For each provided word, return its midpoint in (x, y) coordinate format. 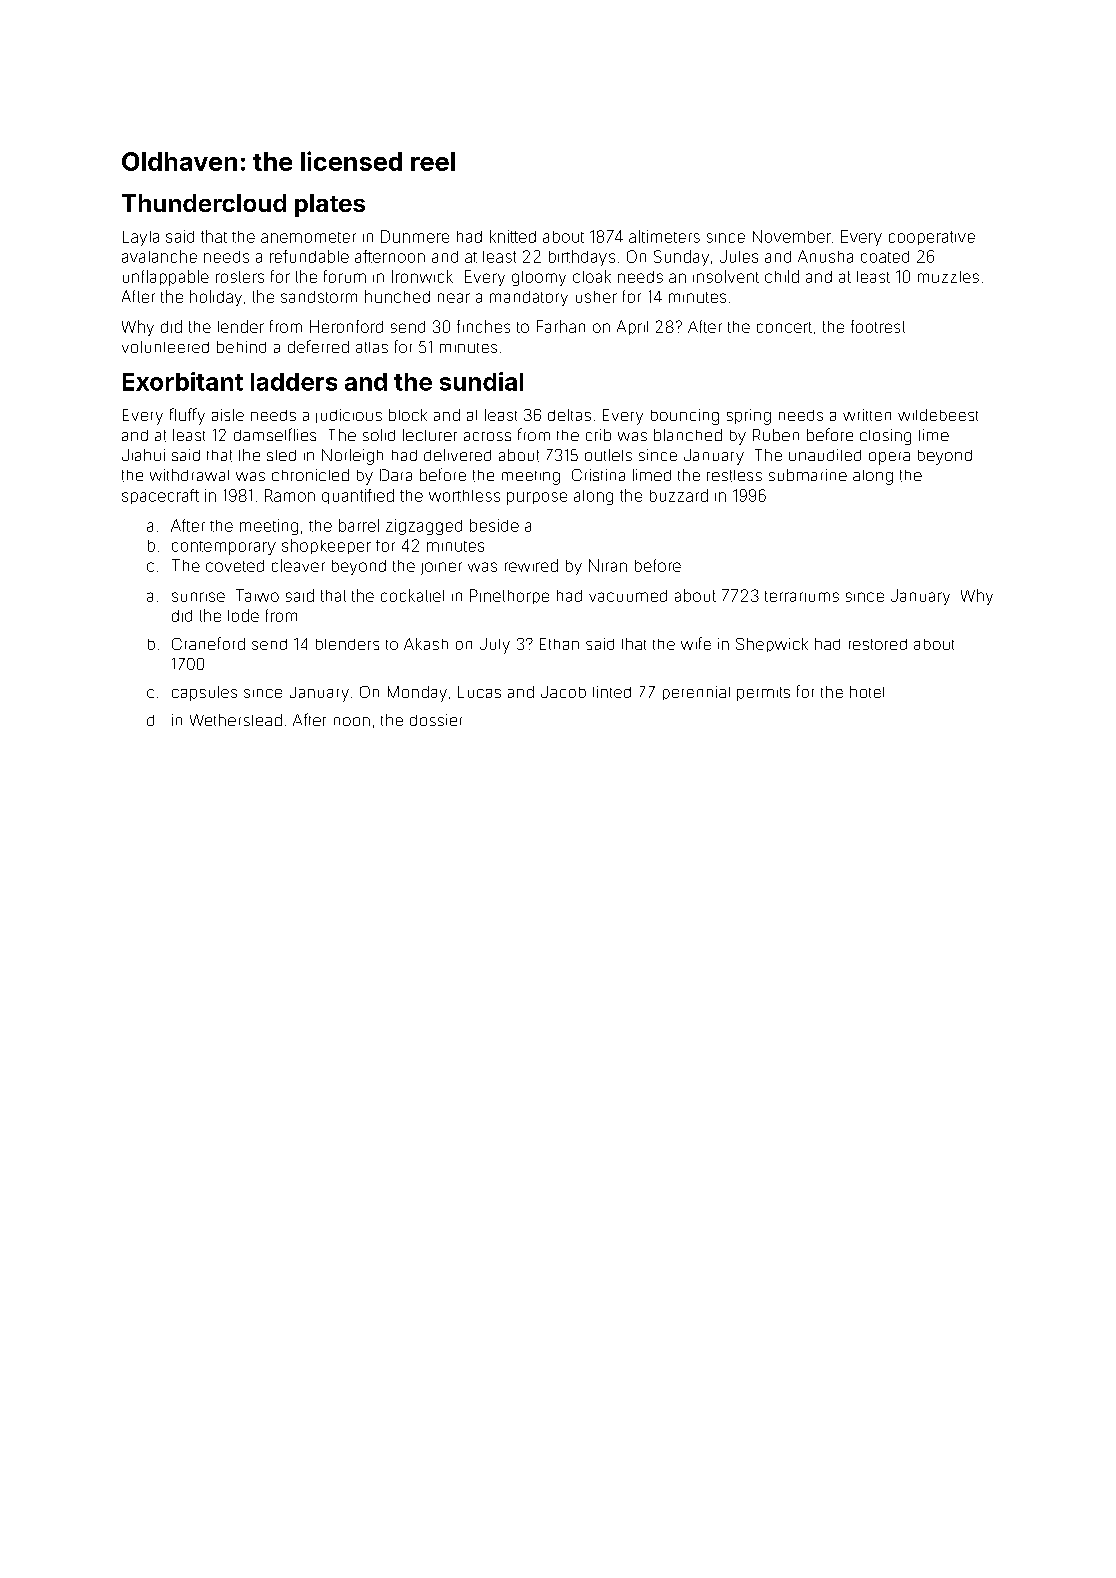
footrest (878, 326)
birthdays (582, 258)
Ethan (559, 644)
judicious (349, 416)
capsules (204, 693)
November (792, 236)
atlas (372, 347)
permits (763, 694)
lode (243, 615)
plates (330, 205)
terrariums (802, 596)
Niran (608, 565)
